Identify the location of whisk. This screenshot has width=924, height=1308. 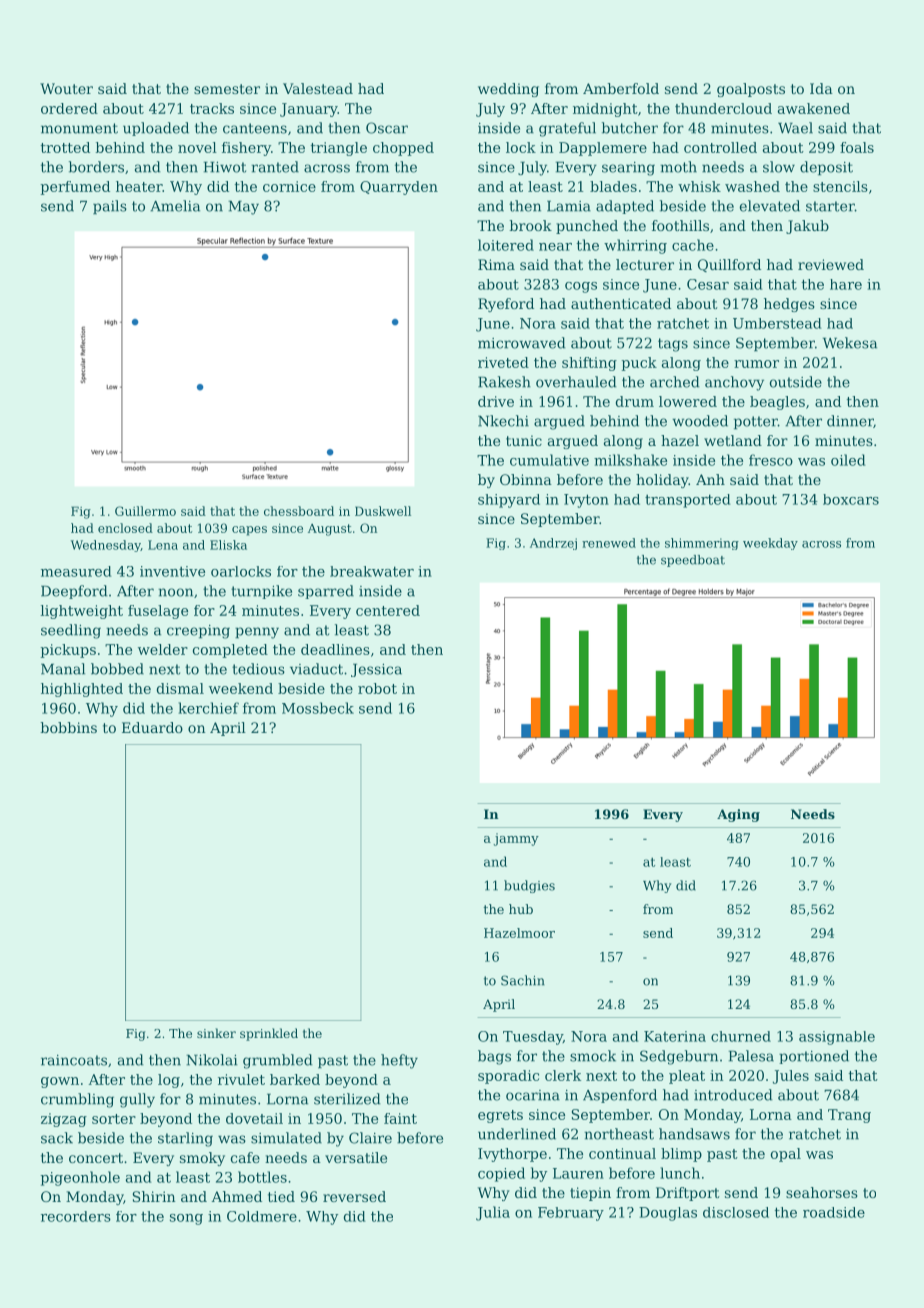
(699, 186).
